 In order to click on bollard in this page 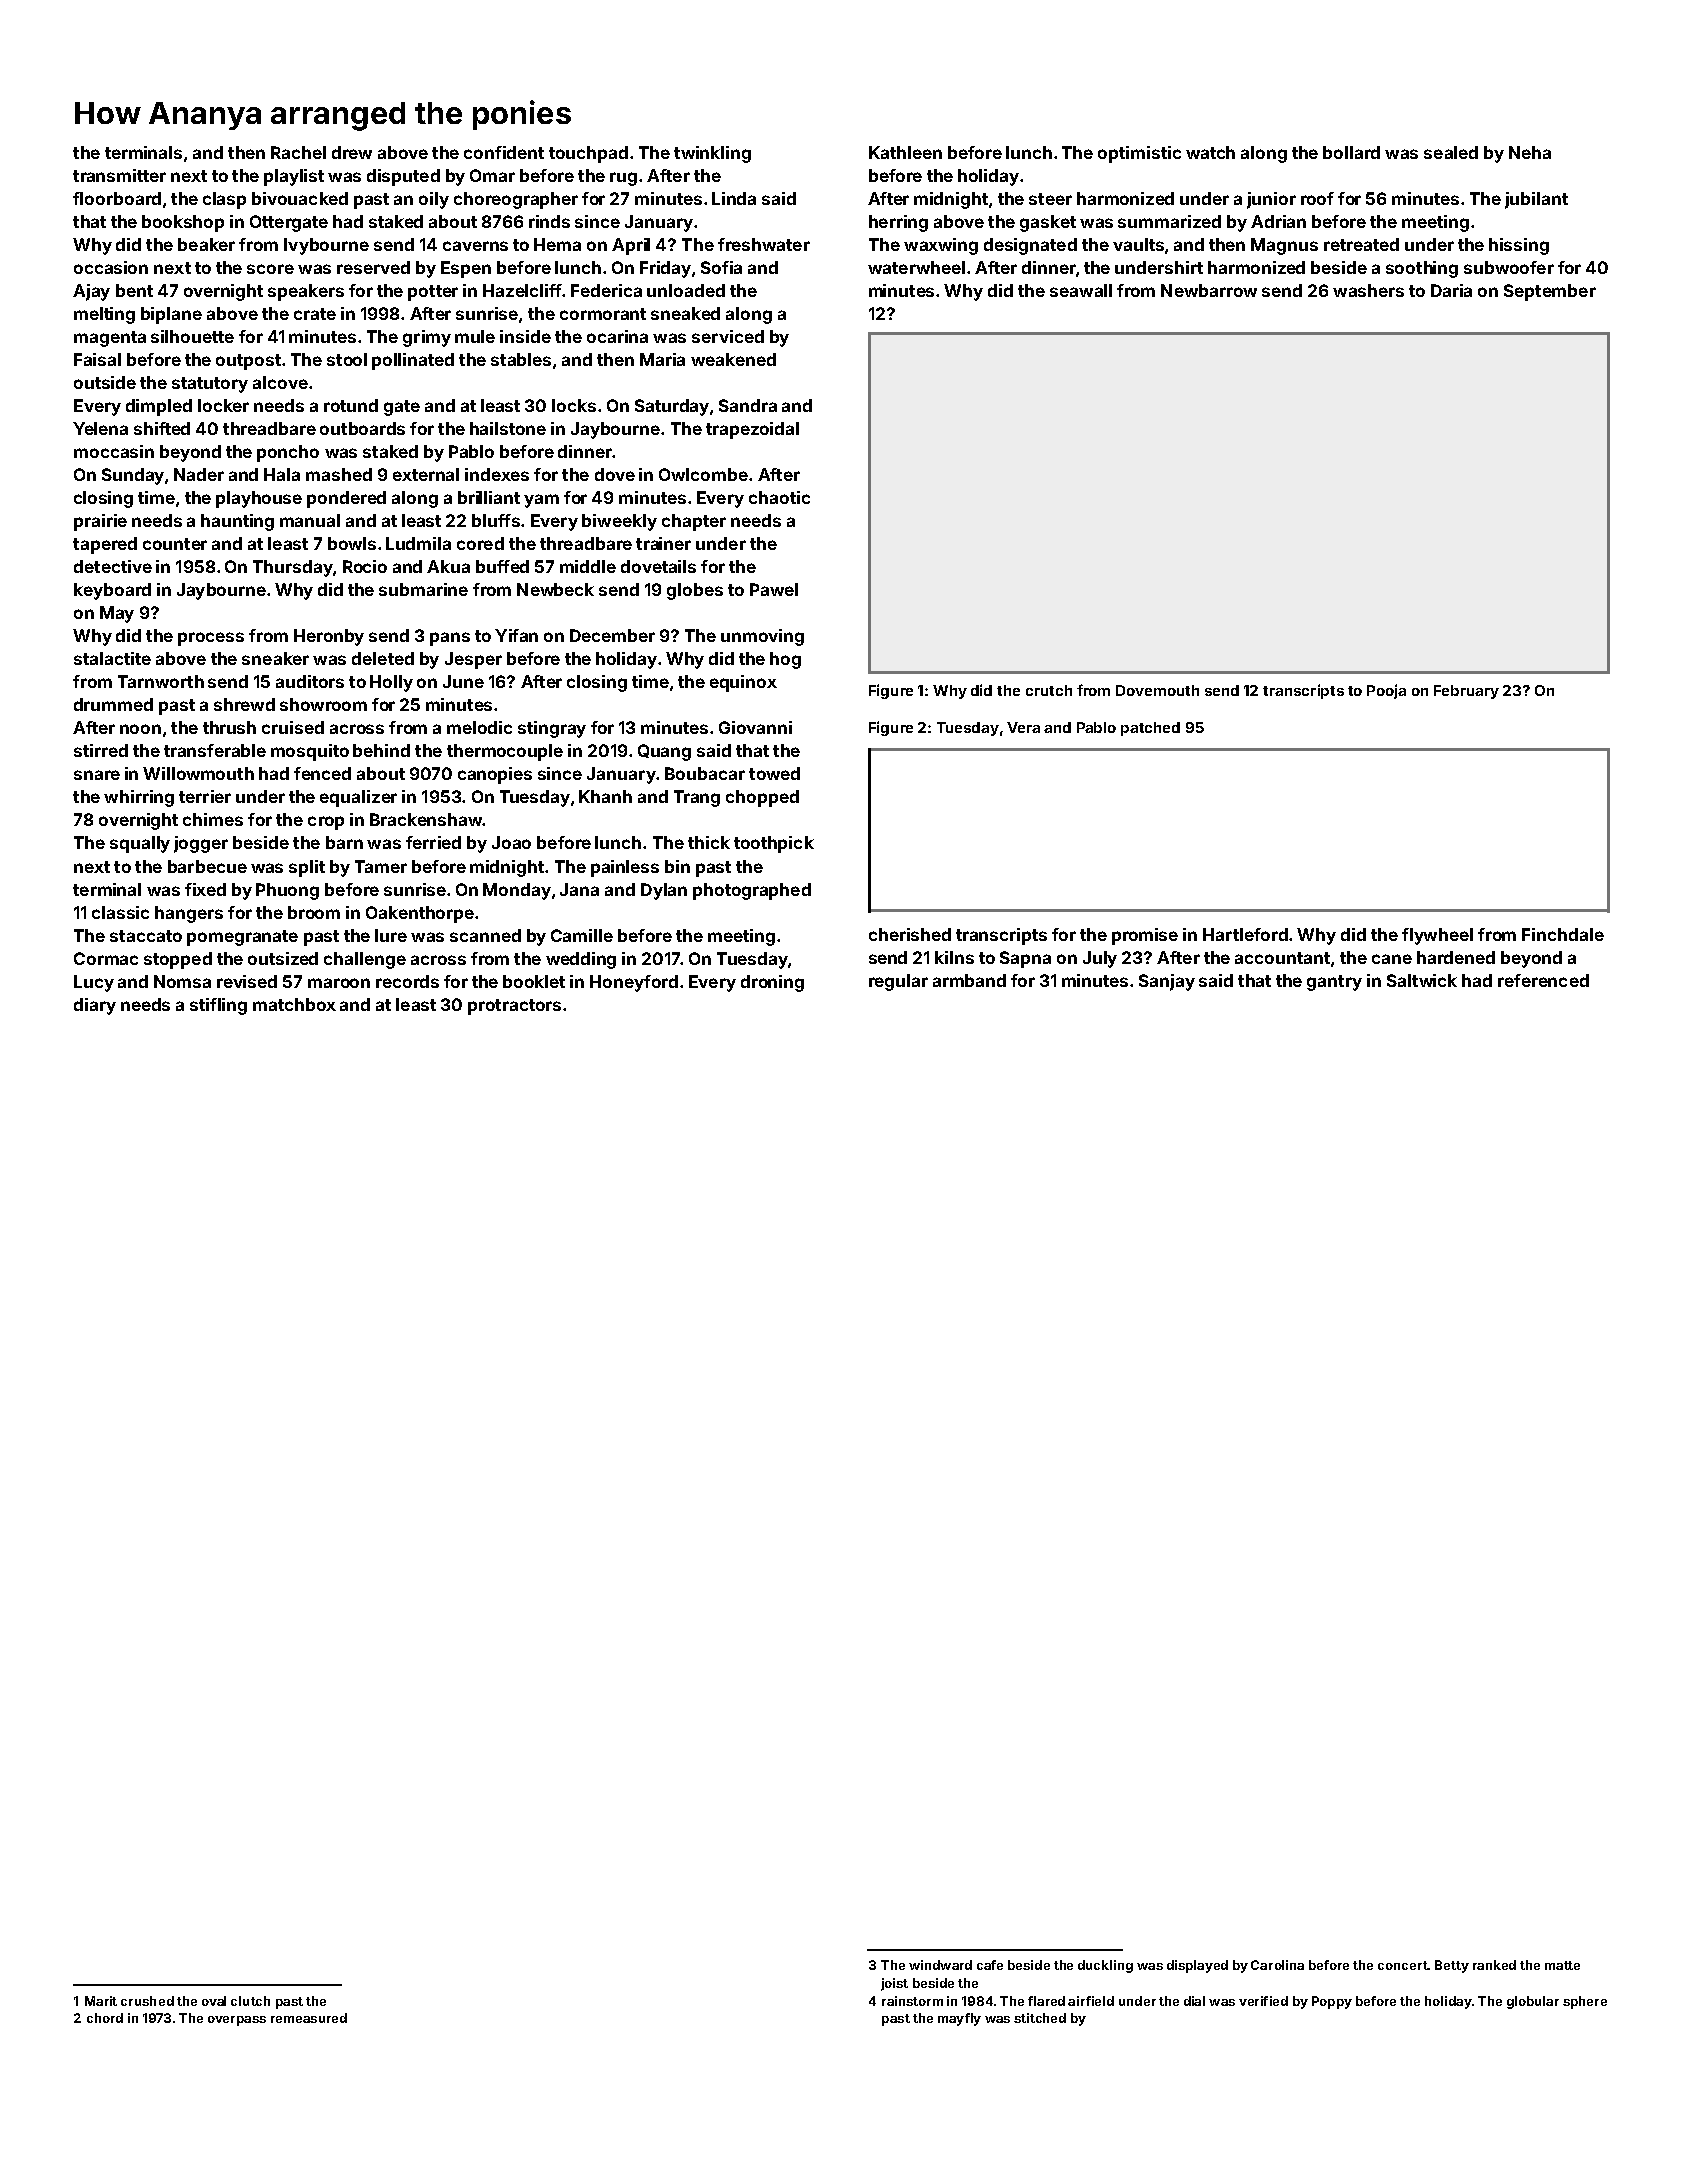, I will do `click(1351, 152)`.
